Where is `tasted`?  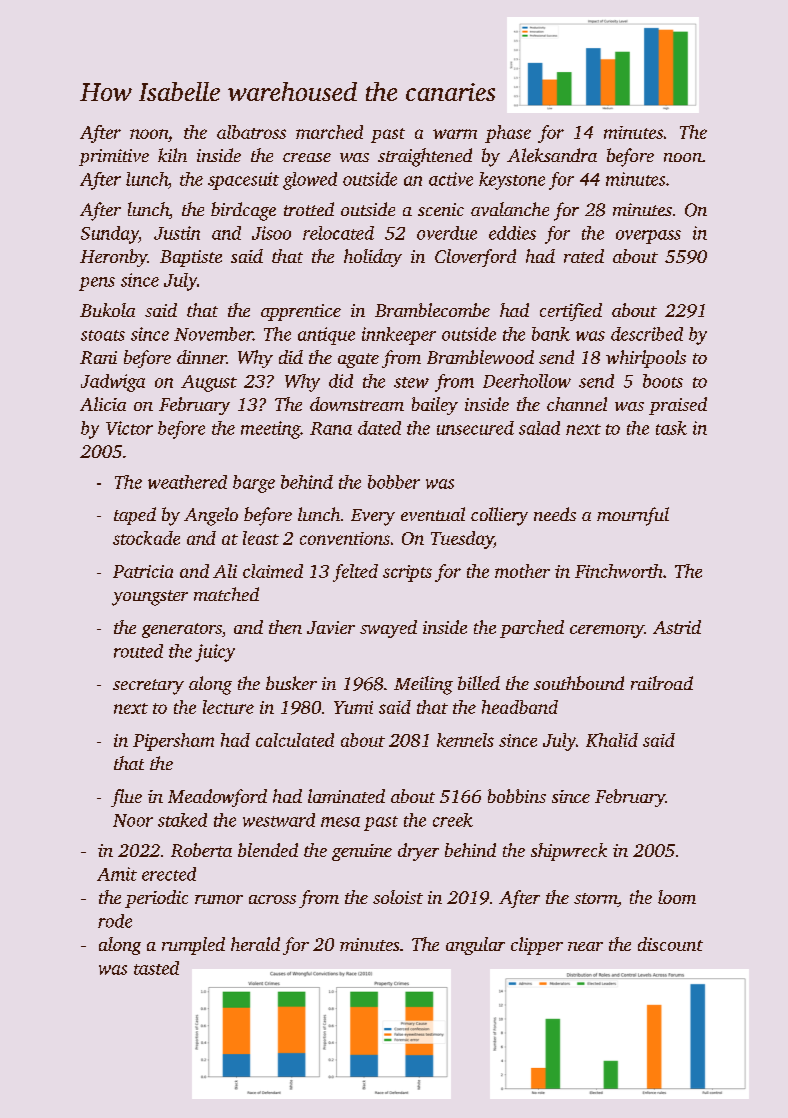
tasted is located at coordinates (156, 968).
